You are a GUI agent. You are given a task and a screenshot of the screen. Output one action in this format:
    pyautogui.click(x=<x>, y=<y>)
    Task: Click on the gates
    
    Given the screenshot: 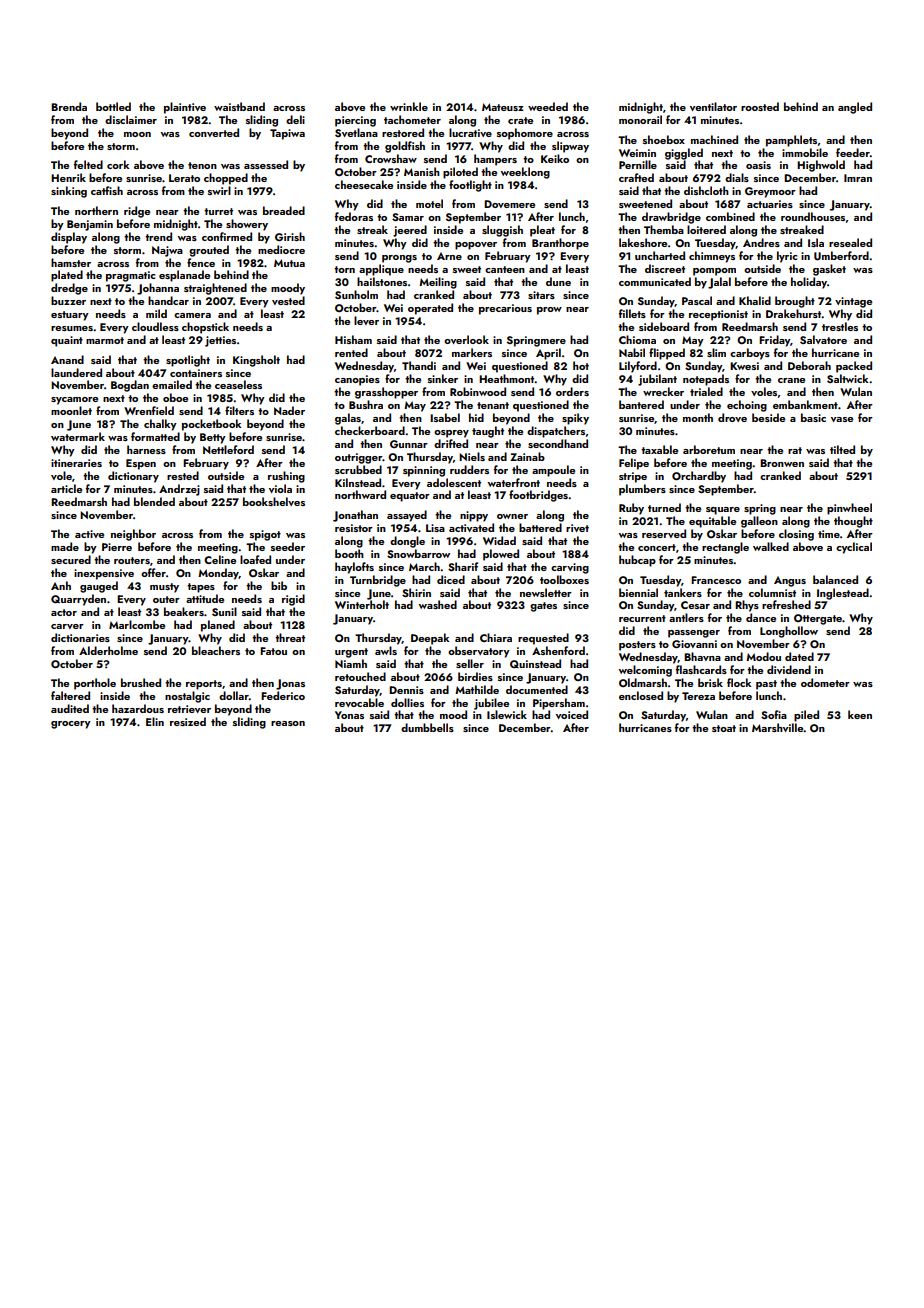 What is the action you would take?
    pyautogui.click(x=543, y=607)
